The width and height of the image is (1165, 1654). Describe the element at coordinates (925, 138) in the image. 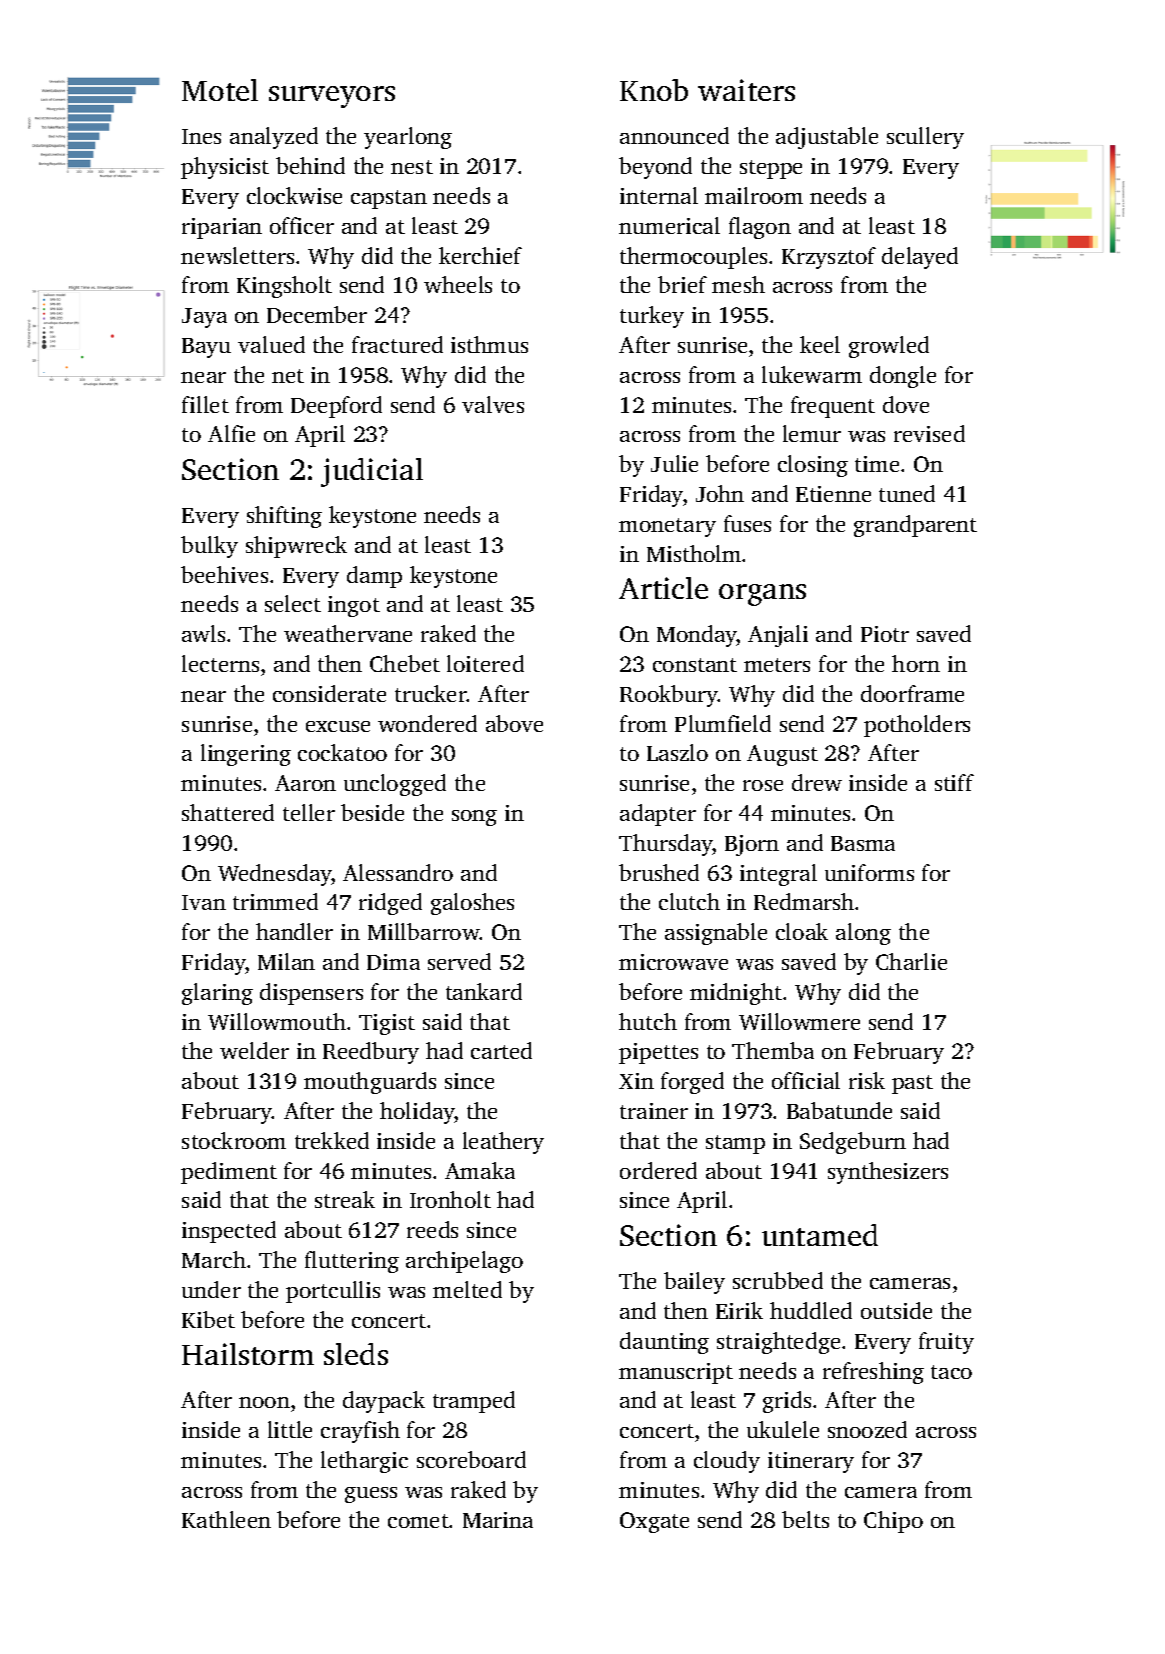

I see `scullery` at that location.
